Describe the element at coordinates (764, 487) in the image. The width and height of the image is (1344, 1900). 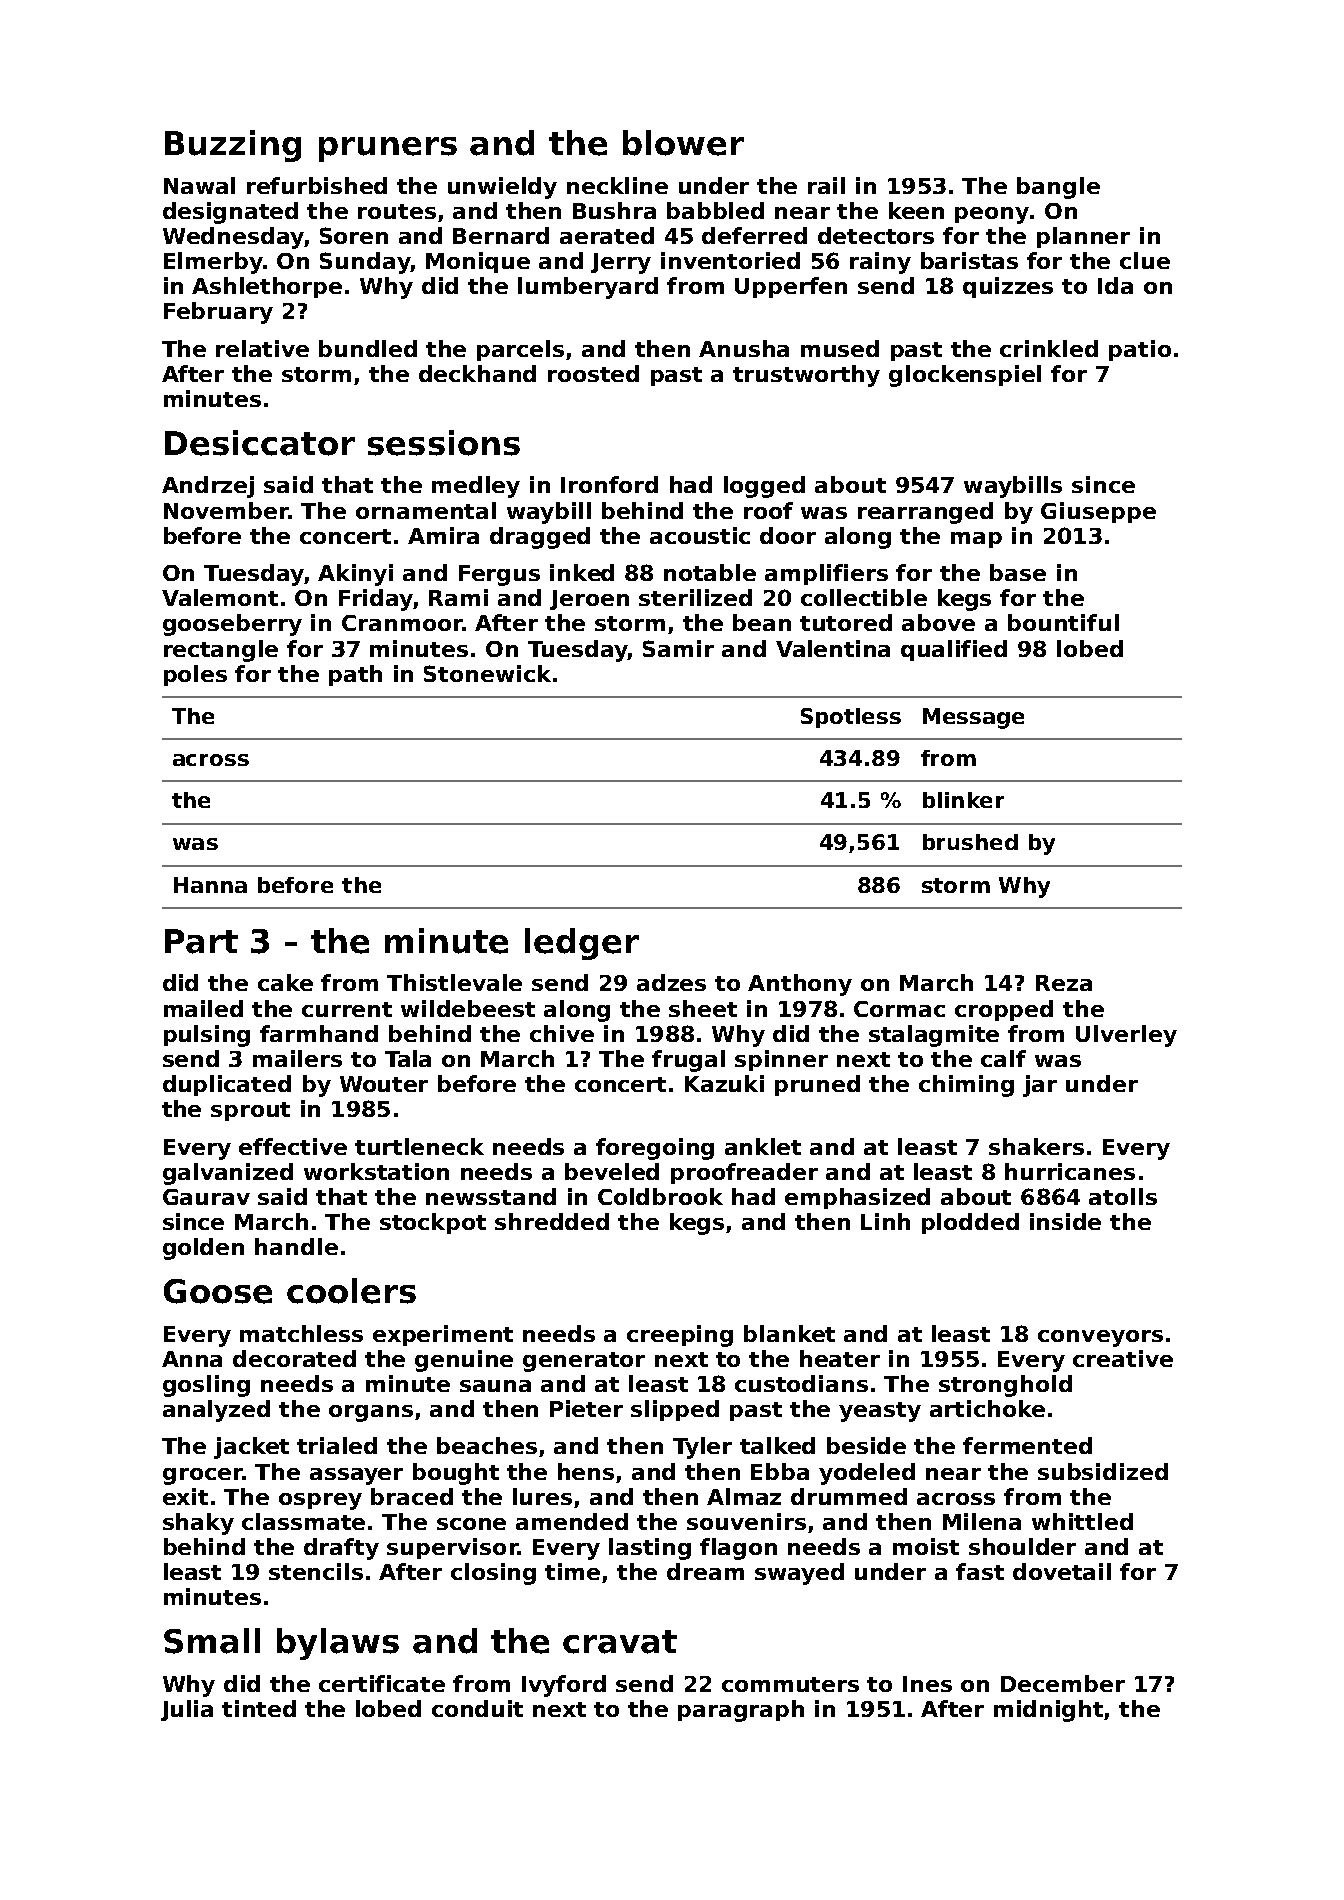
I see `logged` at that location.
